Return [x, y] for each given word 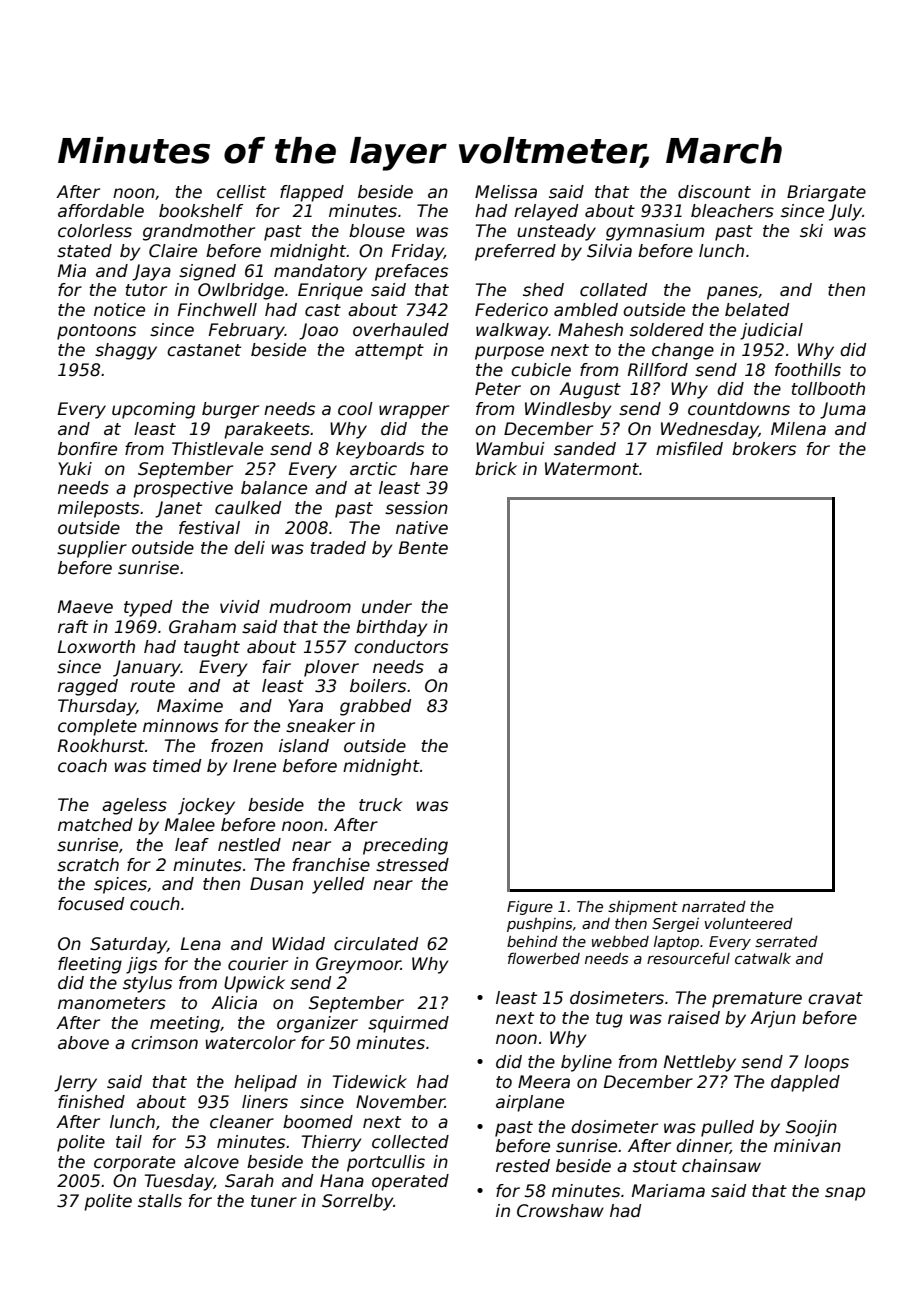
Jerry [75, 1083]
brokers [764, 449]
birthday [391, 628]
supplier [92, 549]
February [247, 331]
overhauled [401, 330]
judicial [771, 331]
